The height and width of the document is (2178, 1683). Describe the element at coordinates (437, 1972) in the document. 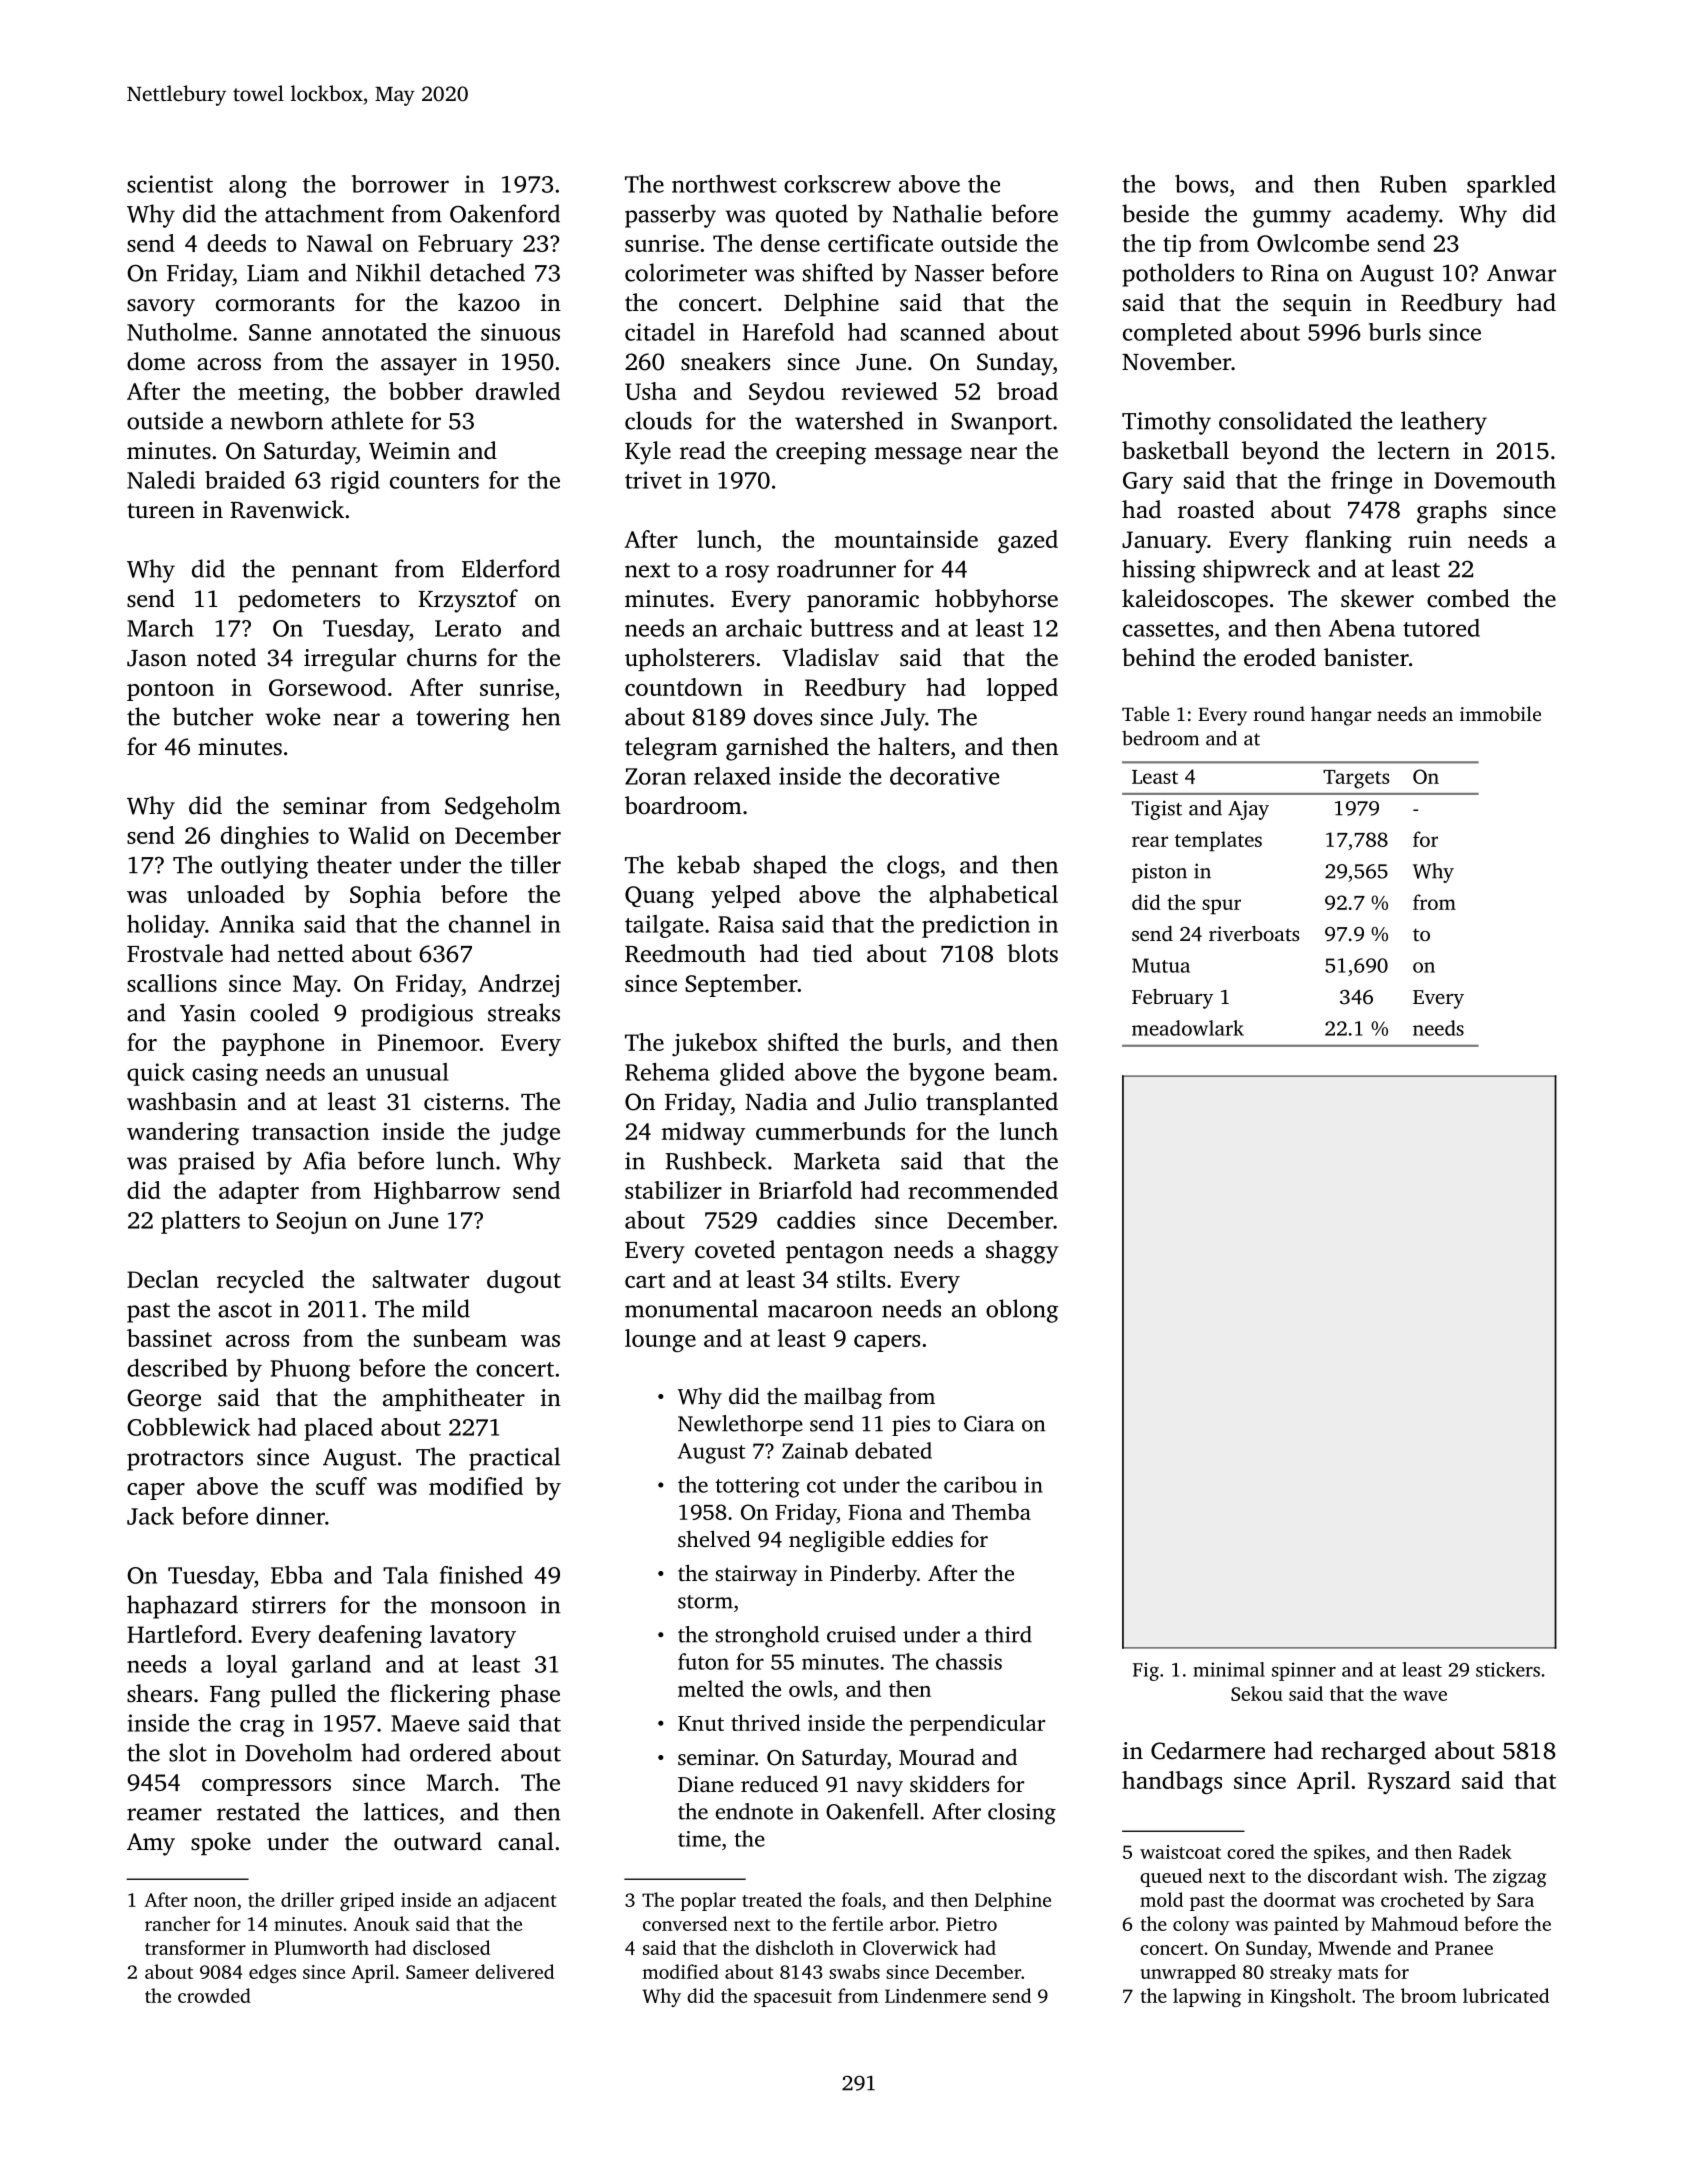

I see `Sameer` at that location.
